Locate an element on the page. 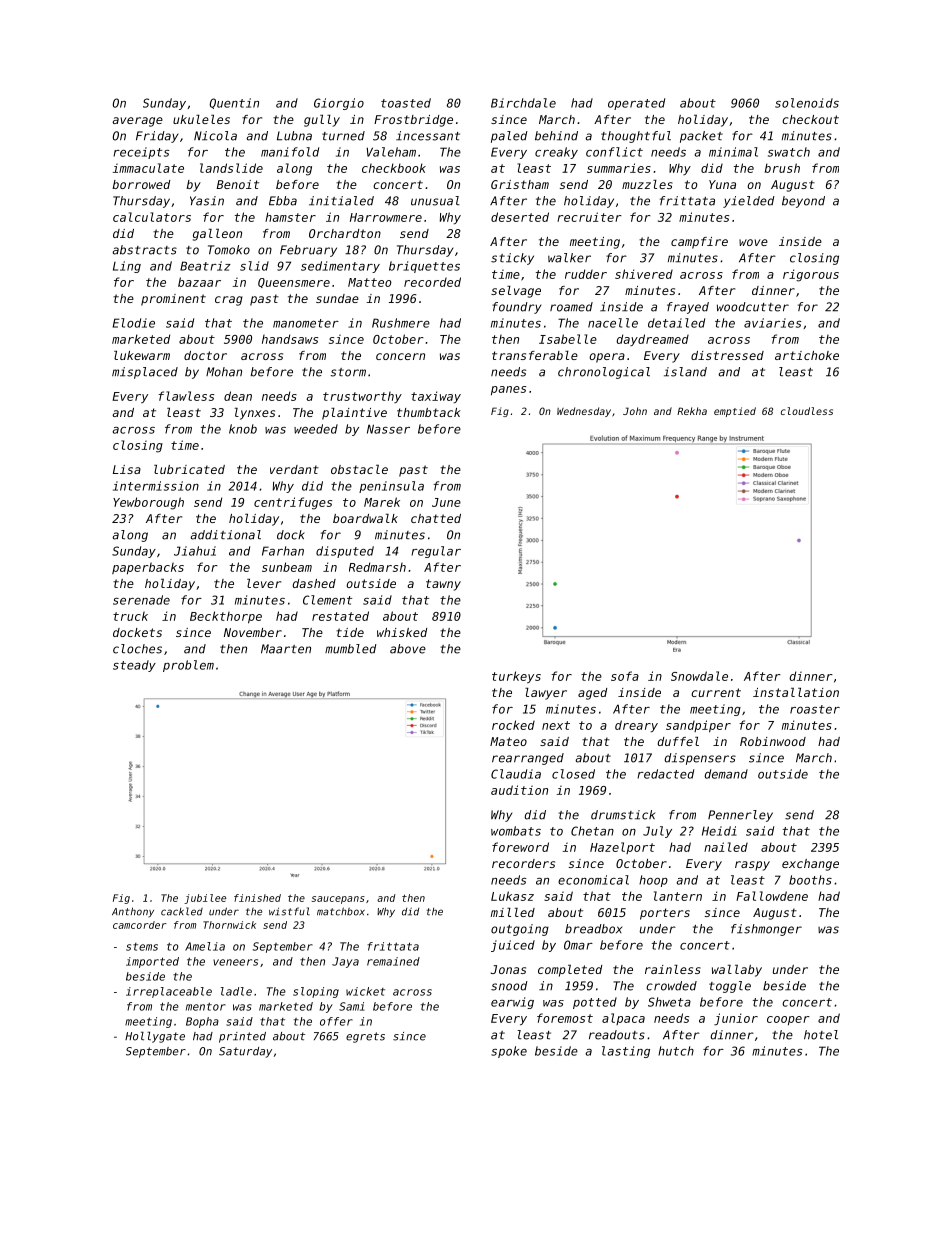 The width and height of the image is (952, 1233). immaculate is located at coordinates (148, 168).
